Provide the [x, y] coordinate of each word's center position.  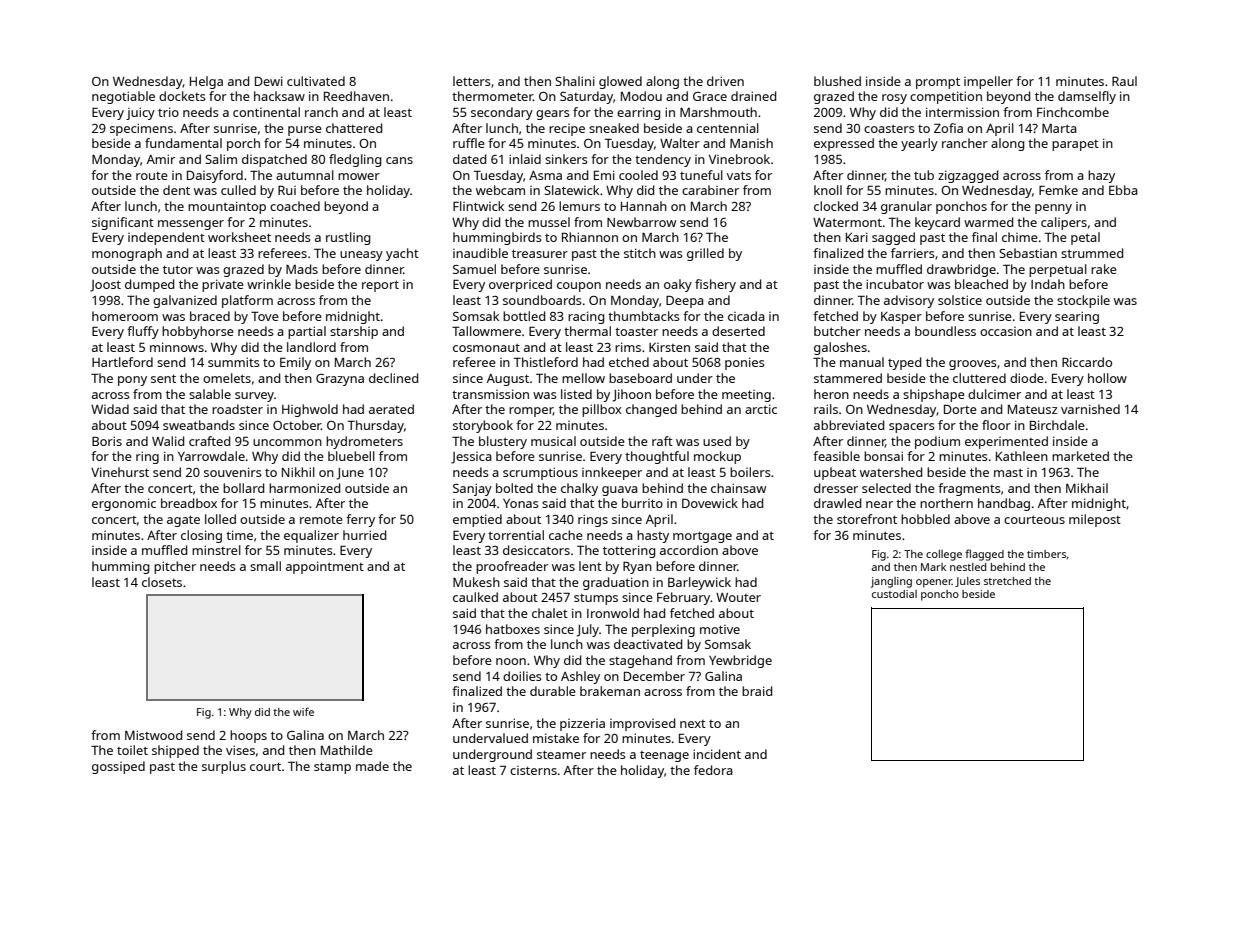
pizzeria [582, 725]
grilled [705, 254]
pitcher [175, 567]
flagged [984, 555]
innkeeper [612, 473]
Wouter [738, 597]
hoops [248, 736]
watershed [891, 472]
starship [354, 332]
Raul [1124, 81]
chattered [354, 128]
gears [553, 115]
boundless [945, 331]
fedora [713, 770]
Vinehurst [120, 472]
